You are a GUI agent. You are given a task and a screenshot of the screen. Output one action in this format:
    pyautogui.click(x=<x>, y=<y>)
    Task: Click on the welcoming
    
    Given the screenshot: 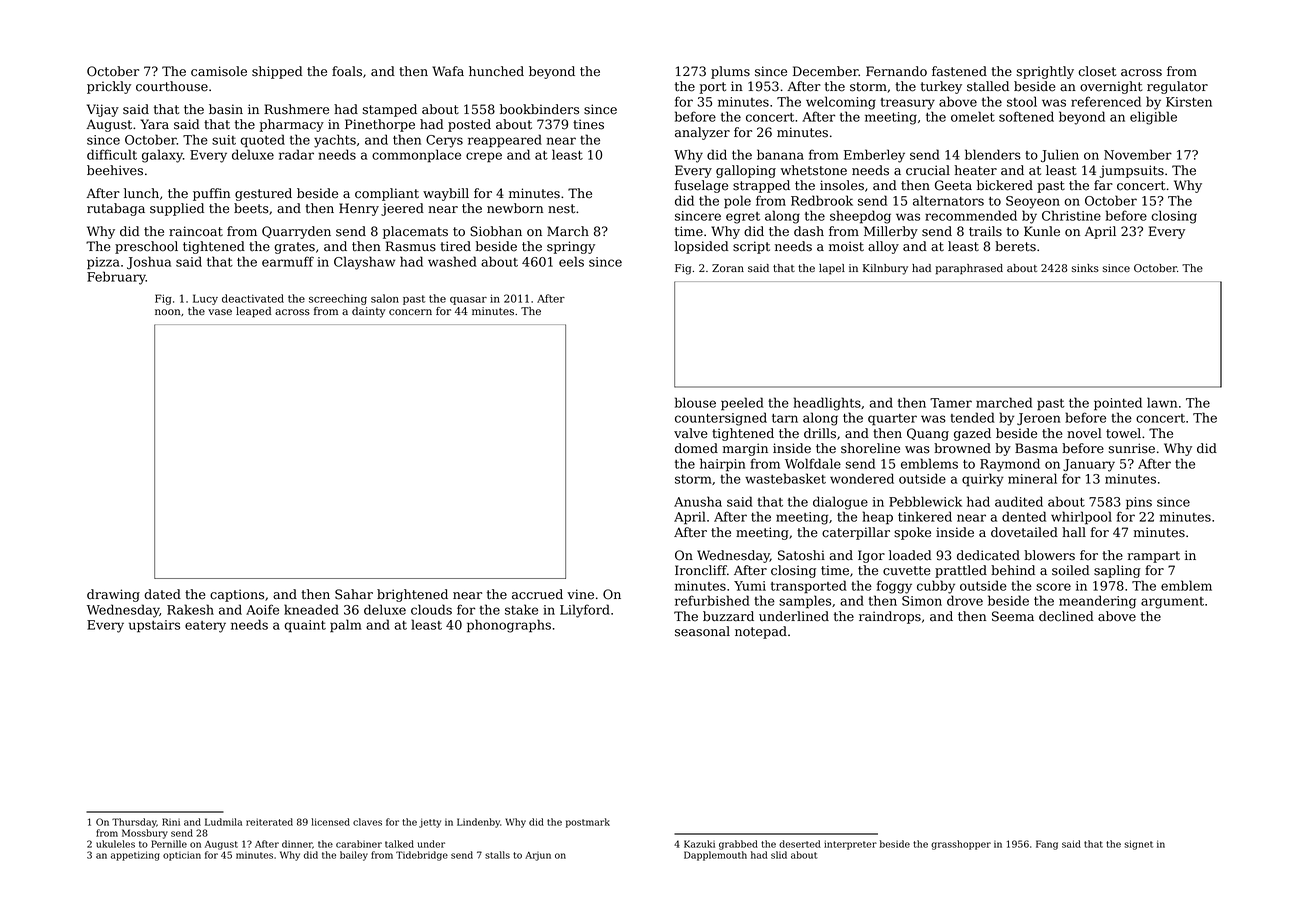 What is the action you would take?
    pyautogui.click(x=841, y=103)
